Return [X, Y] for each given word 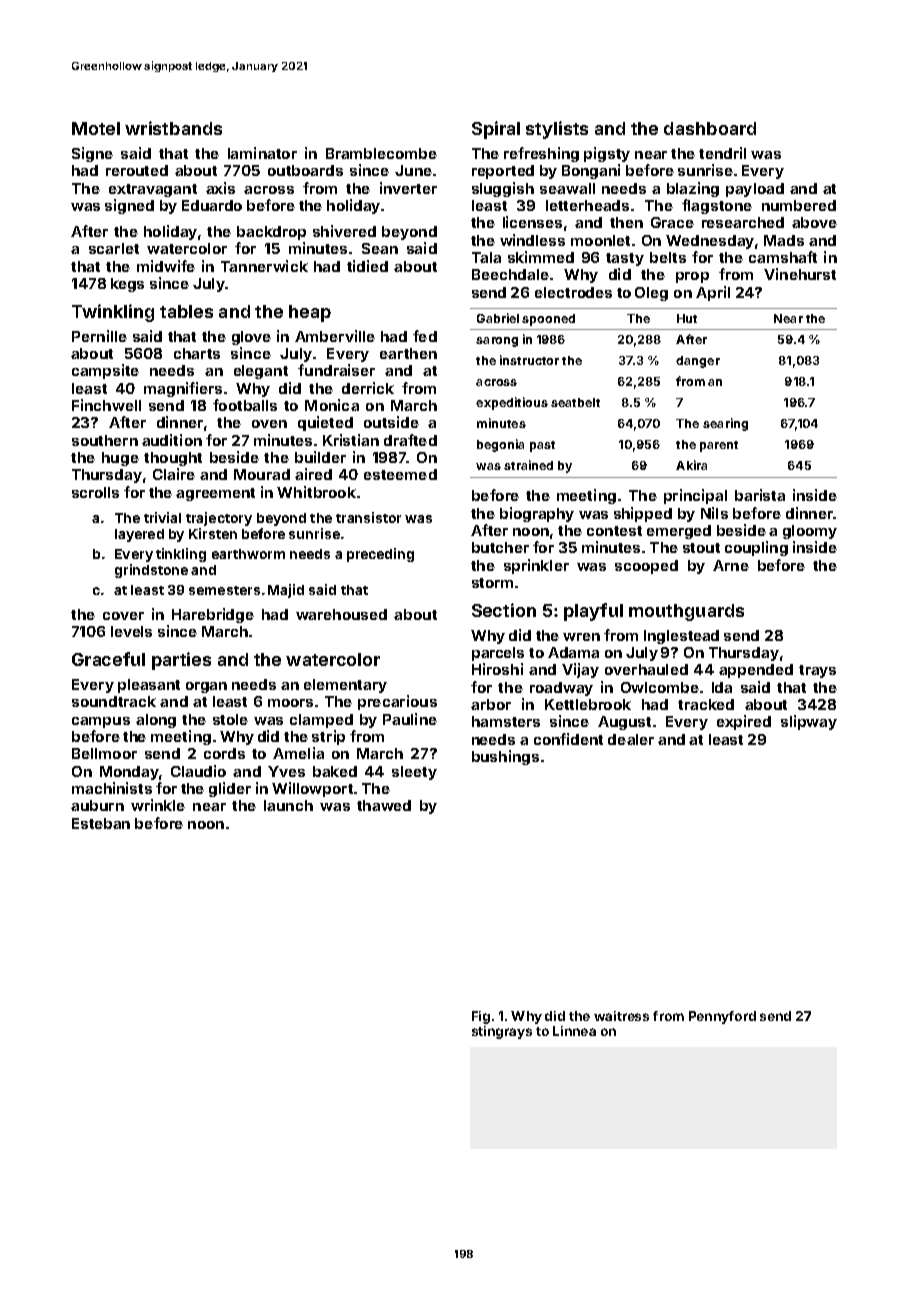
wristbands [173, 128]
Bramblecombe [381, 153]
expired [744, 722]
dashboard [710, 128]
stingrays [502, 1032]
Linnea [574, 1031]
